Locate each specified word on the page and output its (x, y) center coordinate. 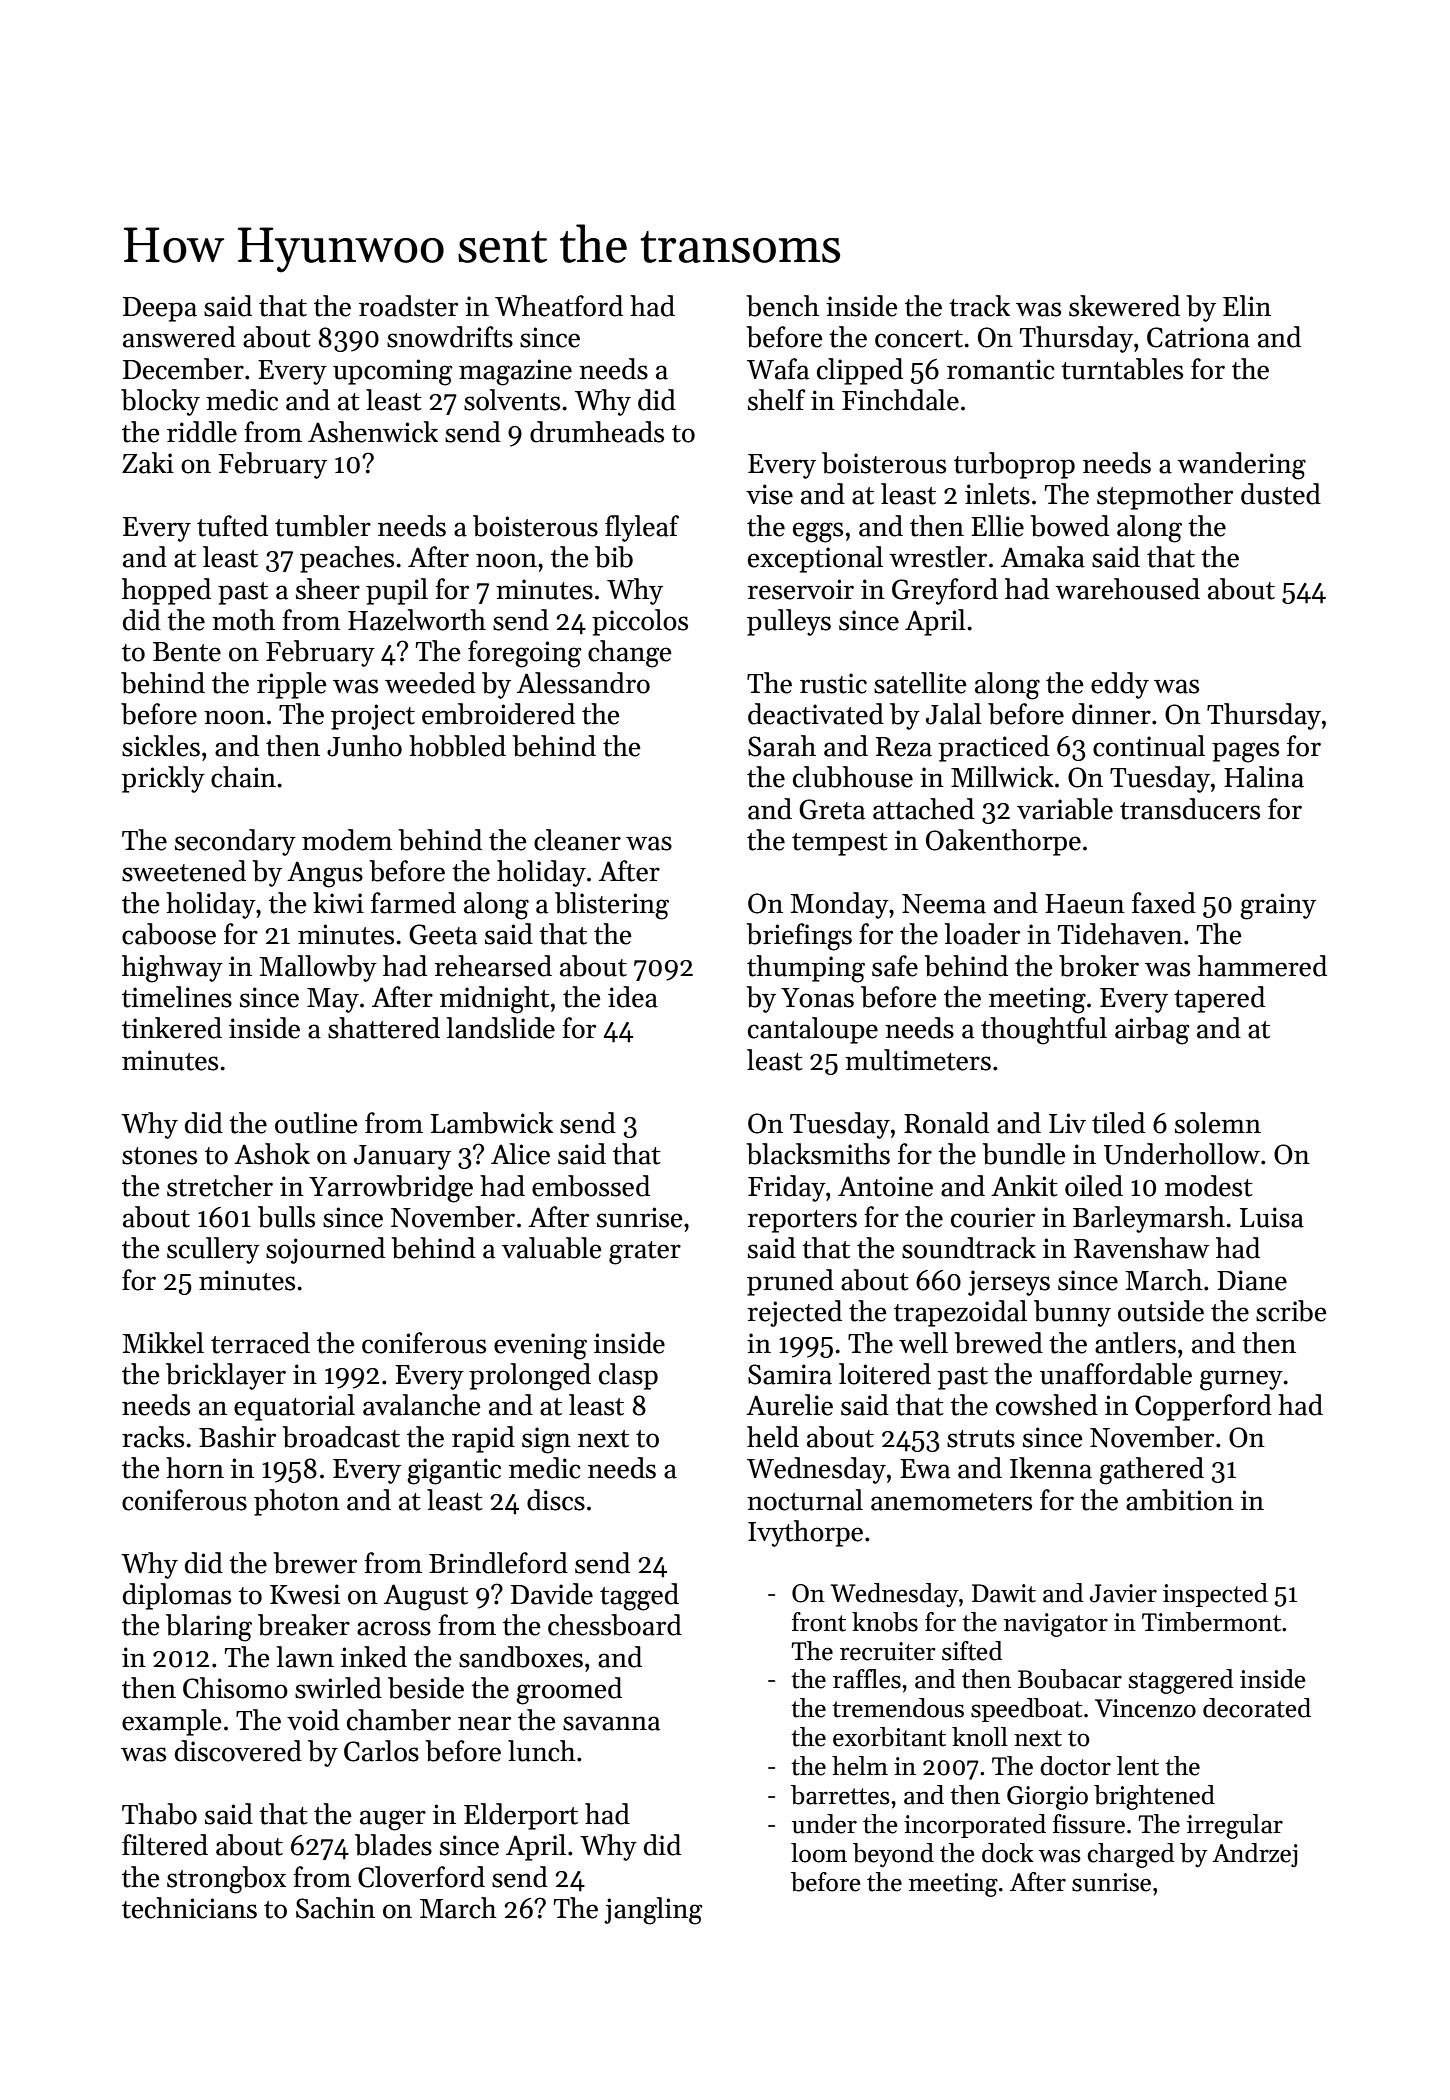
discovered (238, 1751)
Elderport (521, 1816)
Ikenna (1051, 1468)
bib (614, 557)
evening (540, 1346)
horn (195, 1468)
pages (1245, 752)
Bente (187, 652)
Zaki (148, 463)
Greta (832, 809)
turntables (1122, 369)
